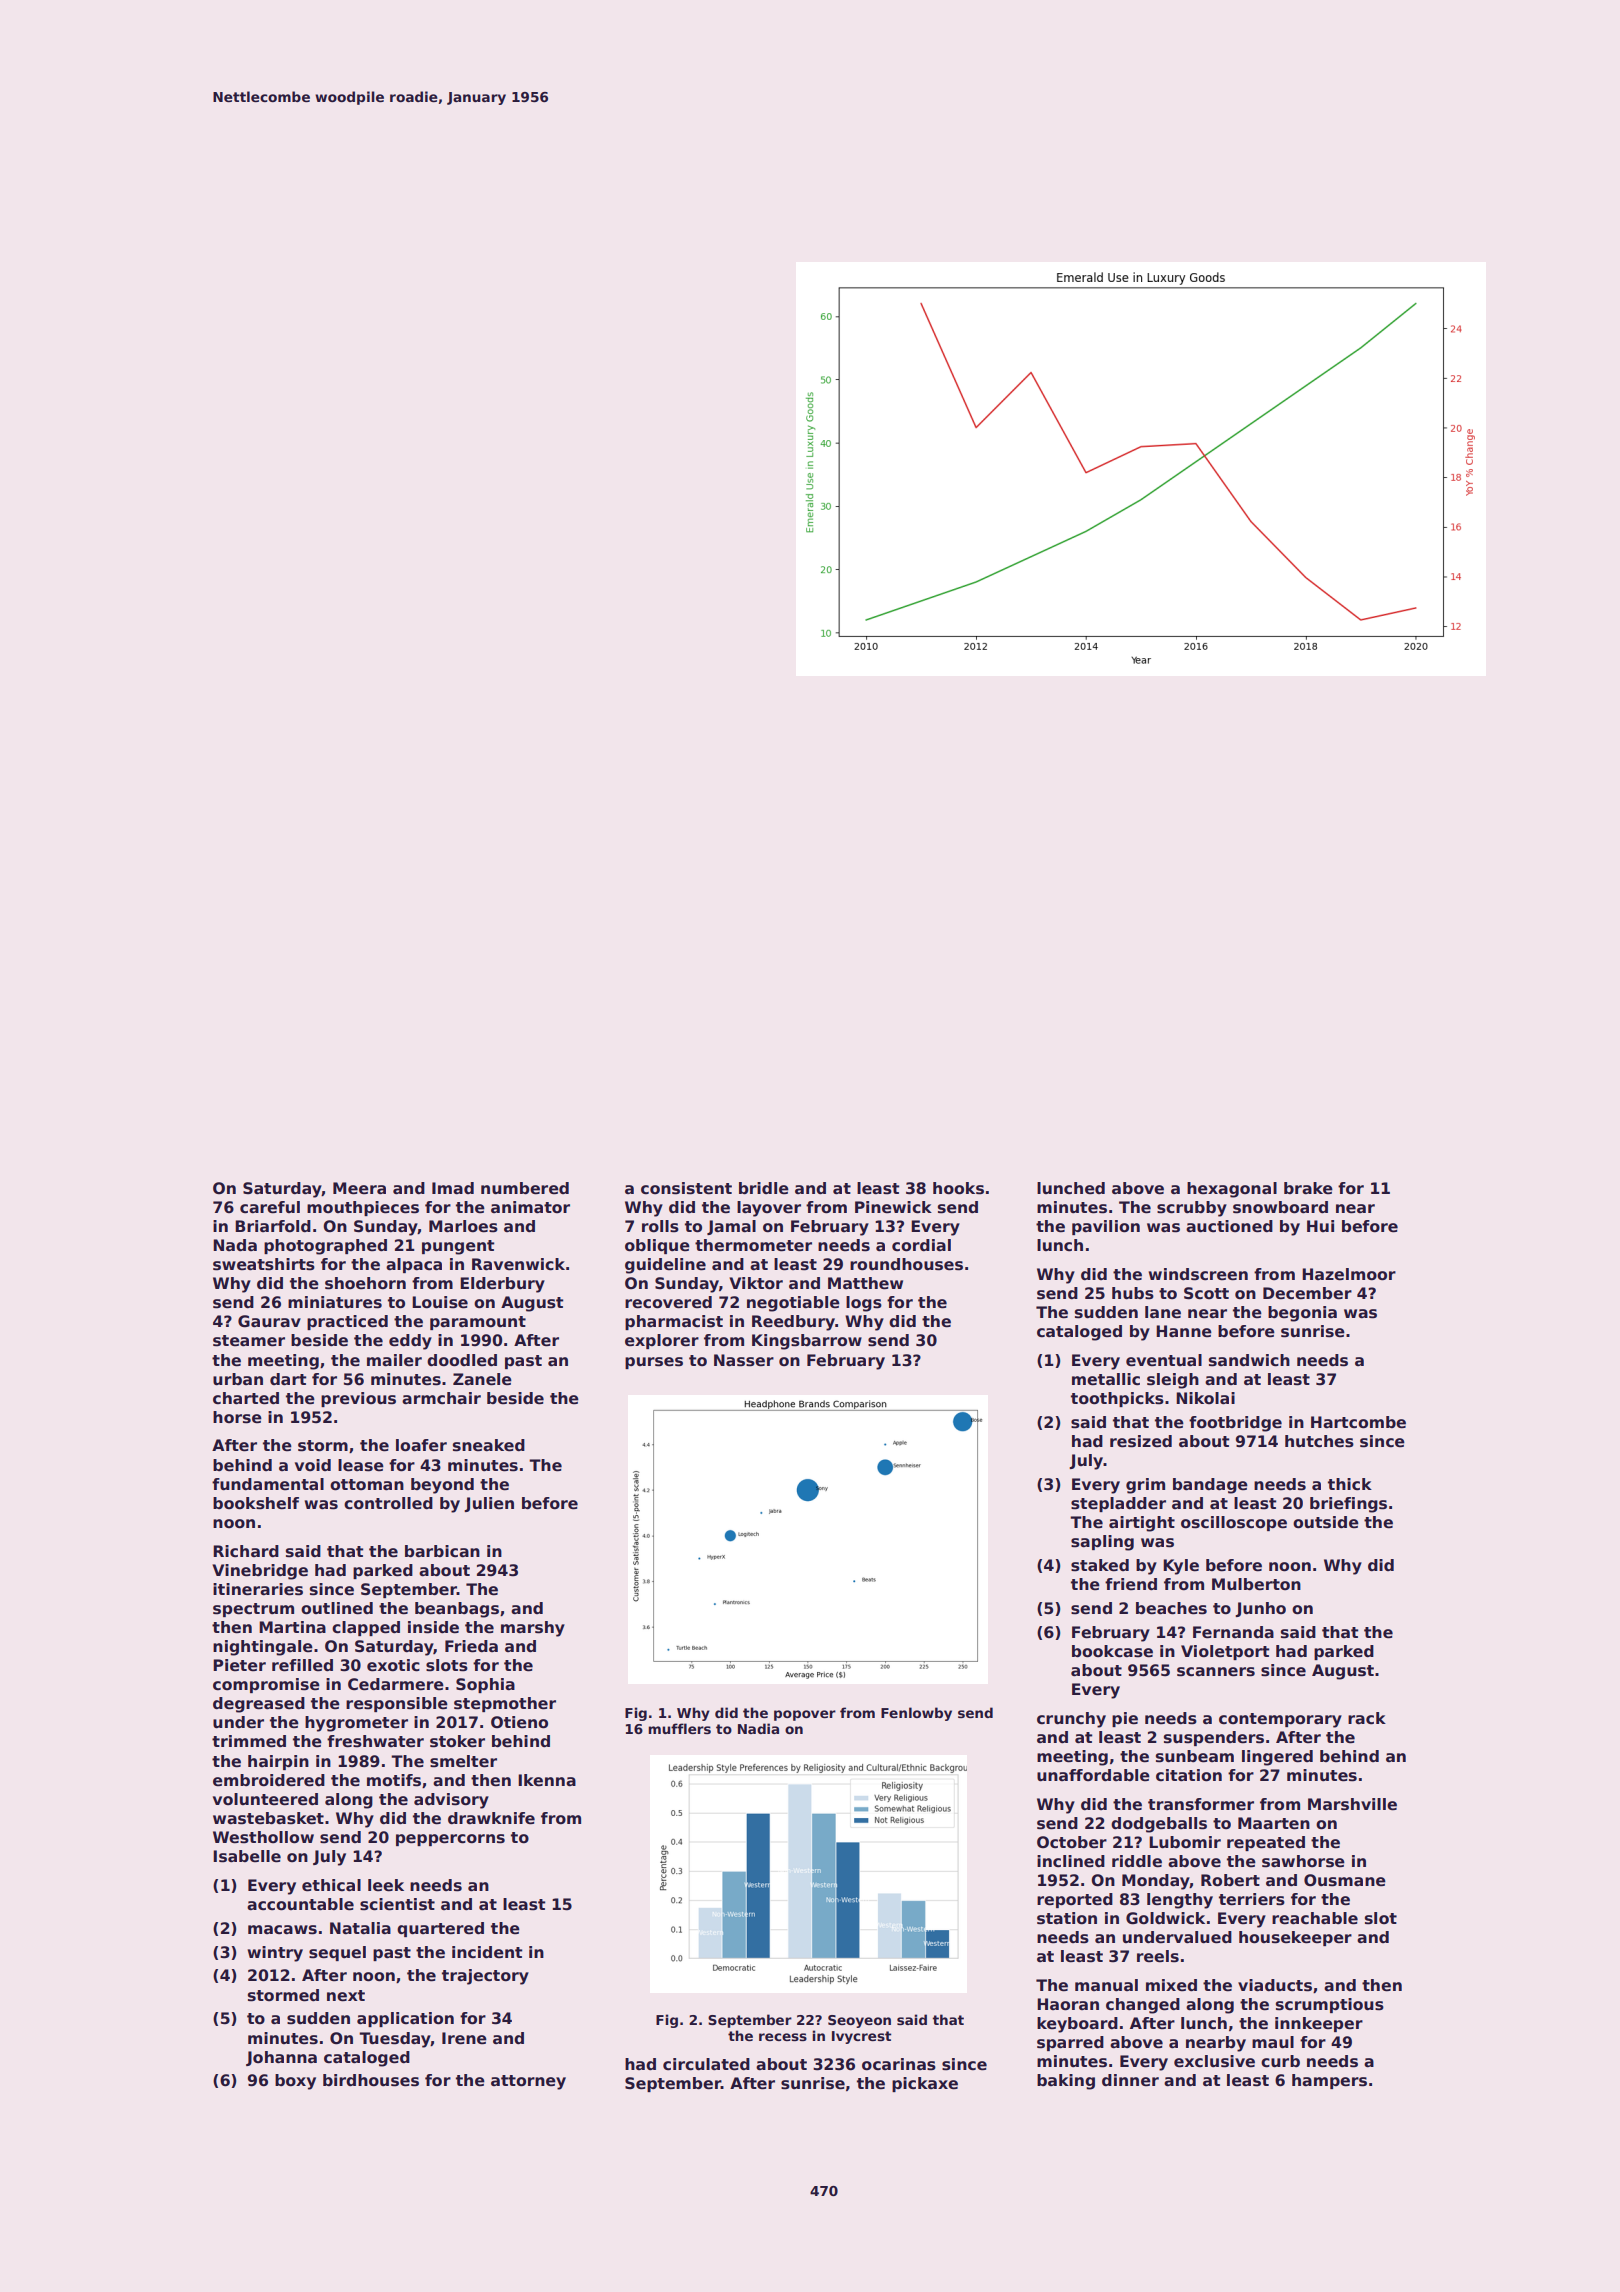 This page has height=2292, width=1620. What do you see at coordinates (533, 1629) in the page?
I see `marshy` at bounding box center [533, 1629].
